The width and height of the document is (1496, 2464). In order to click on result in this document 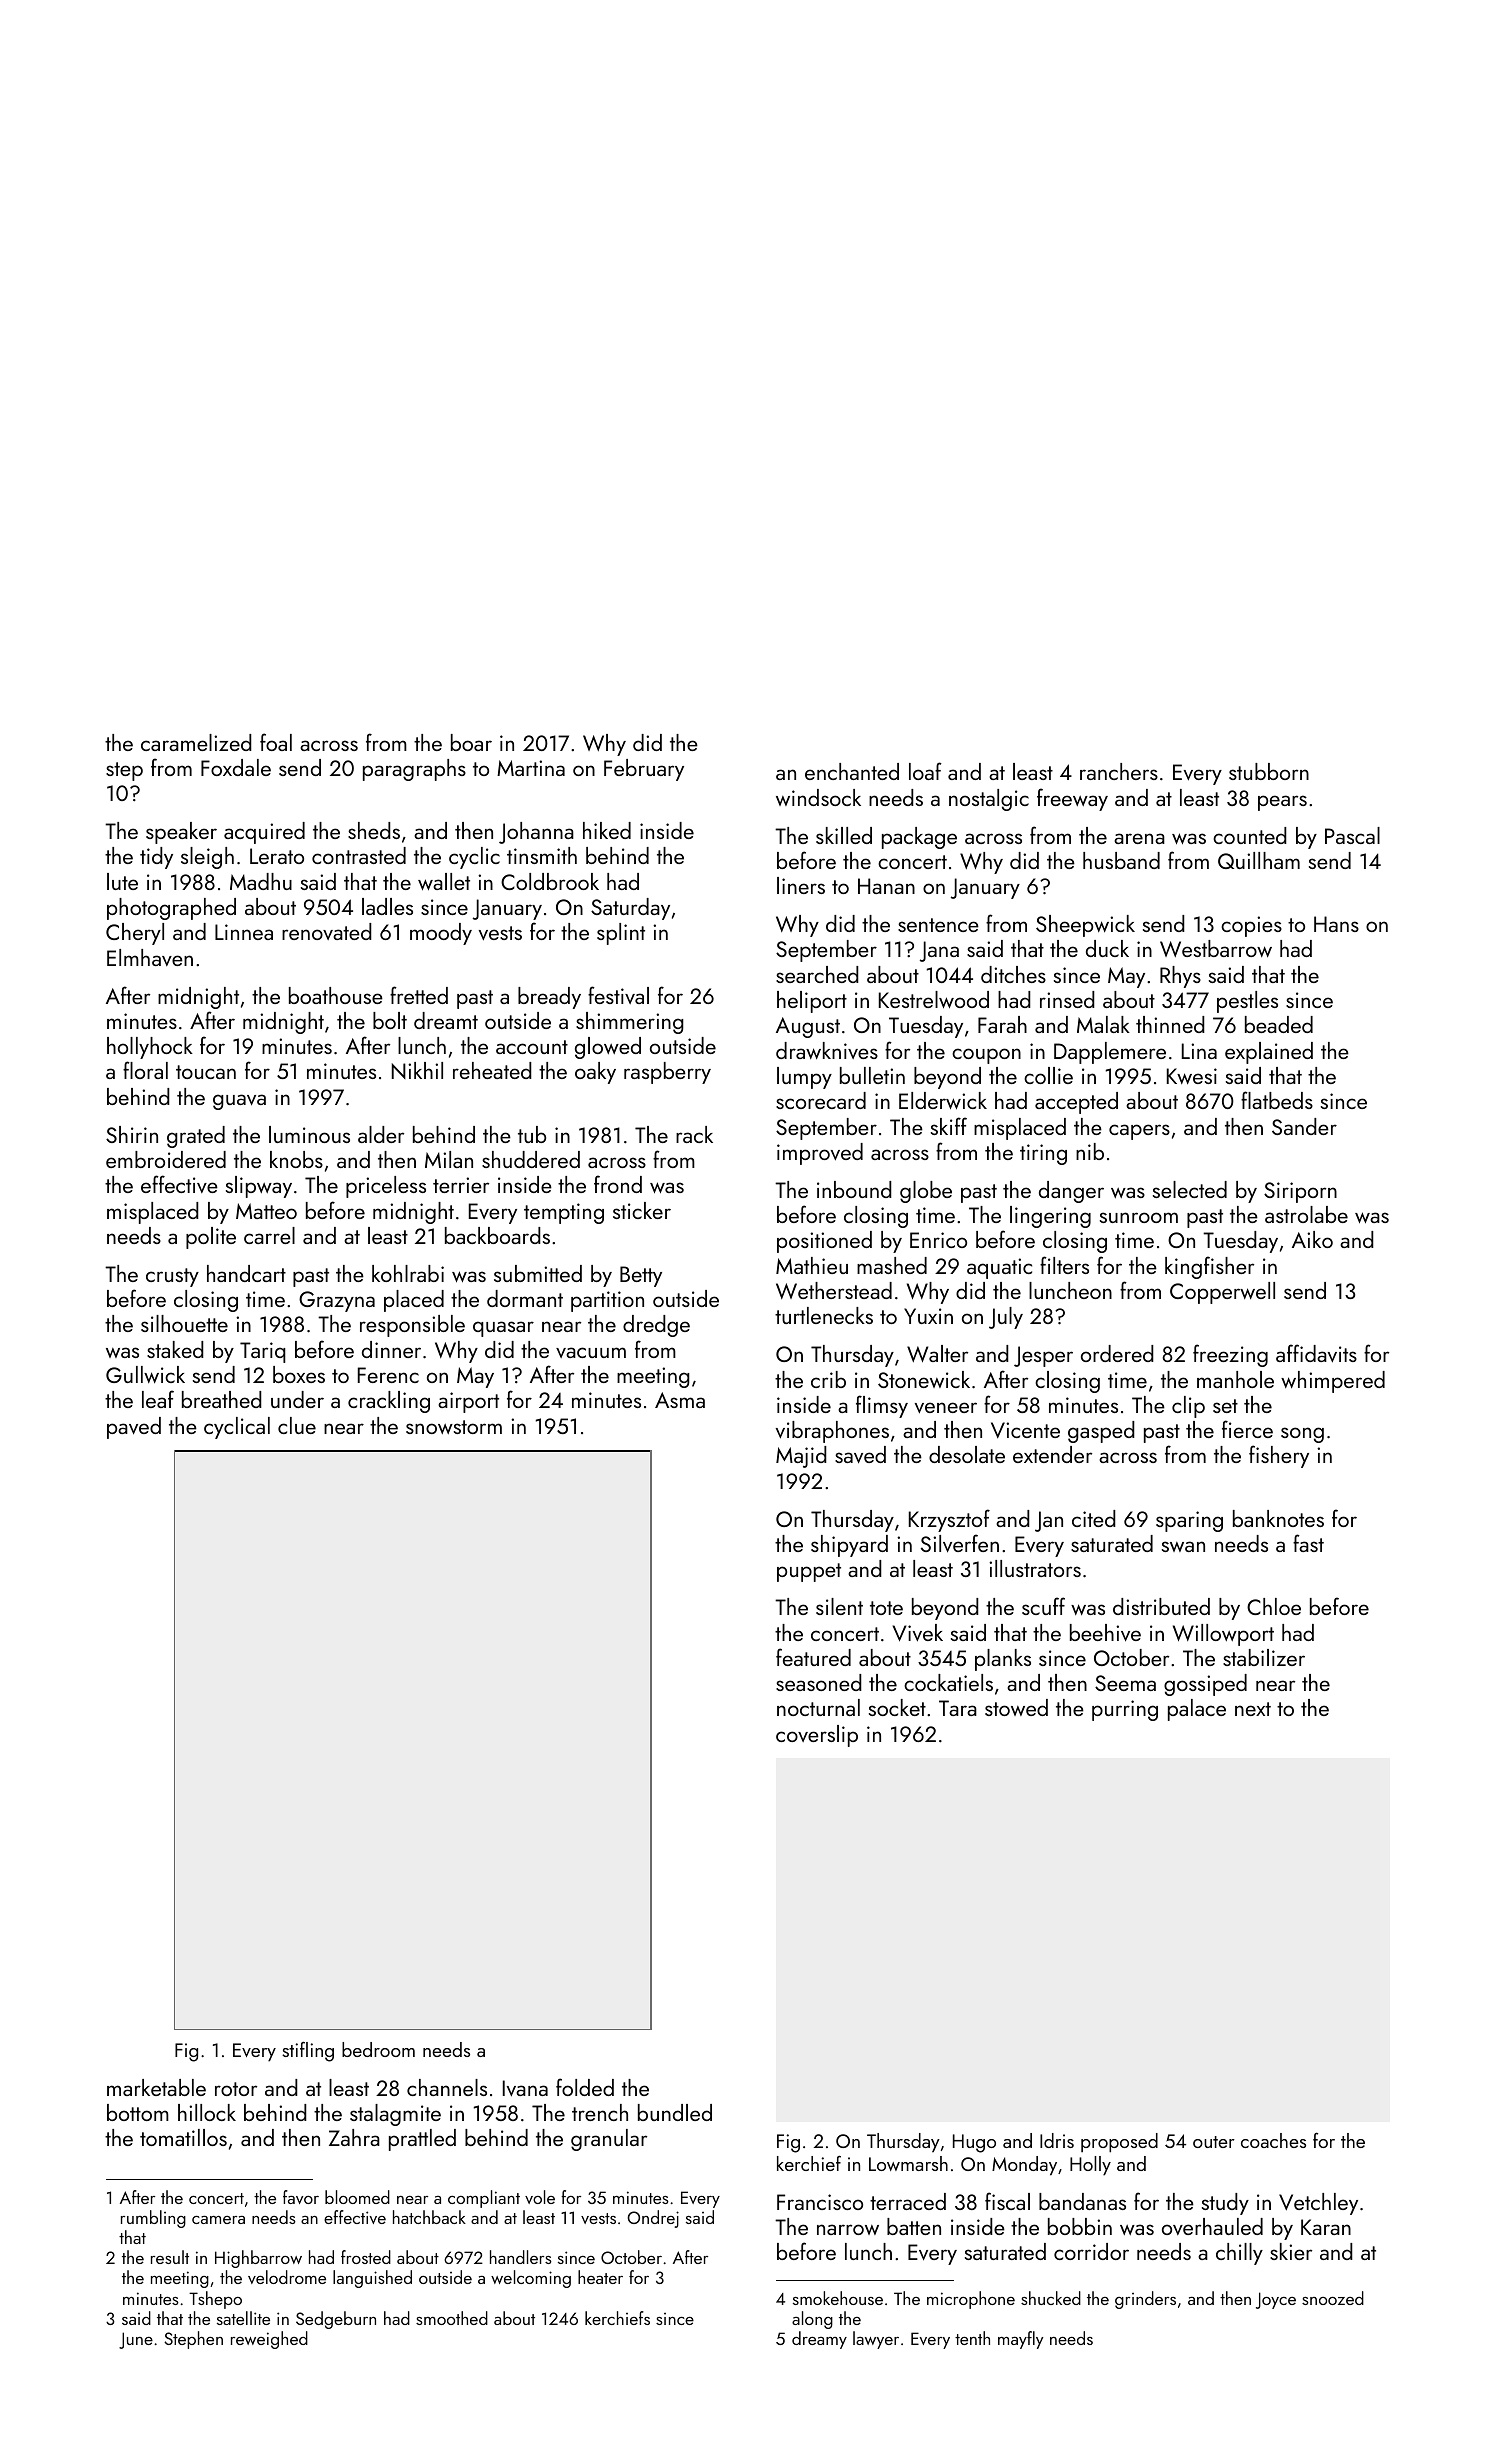, I will do `click(170, 2257)`.
